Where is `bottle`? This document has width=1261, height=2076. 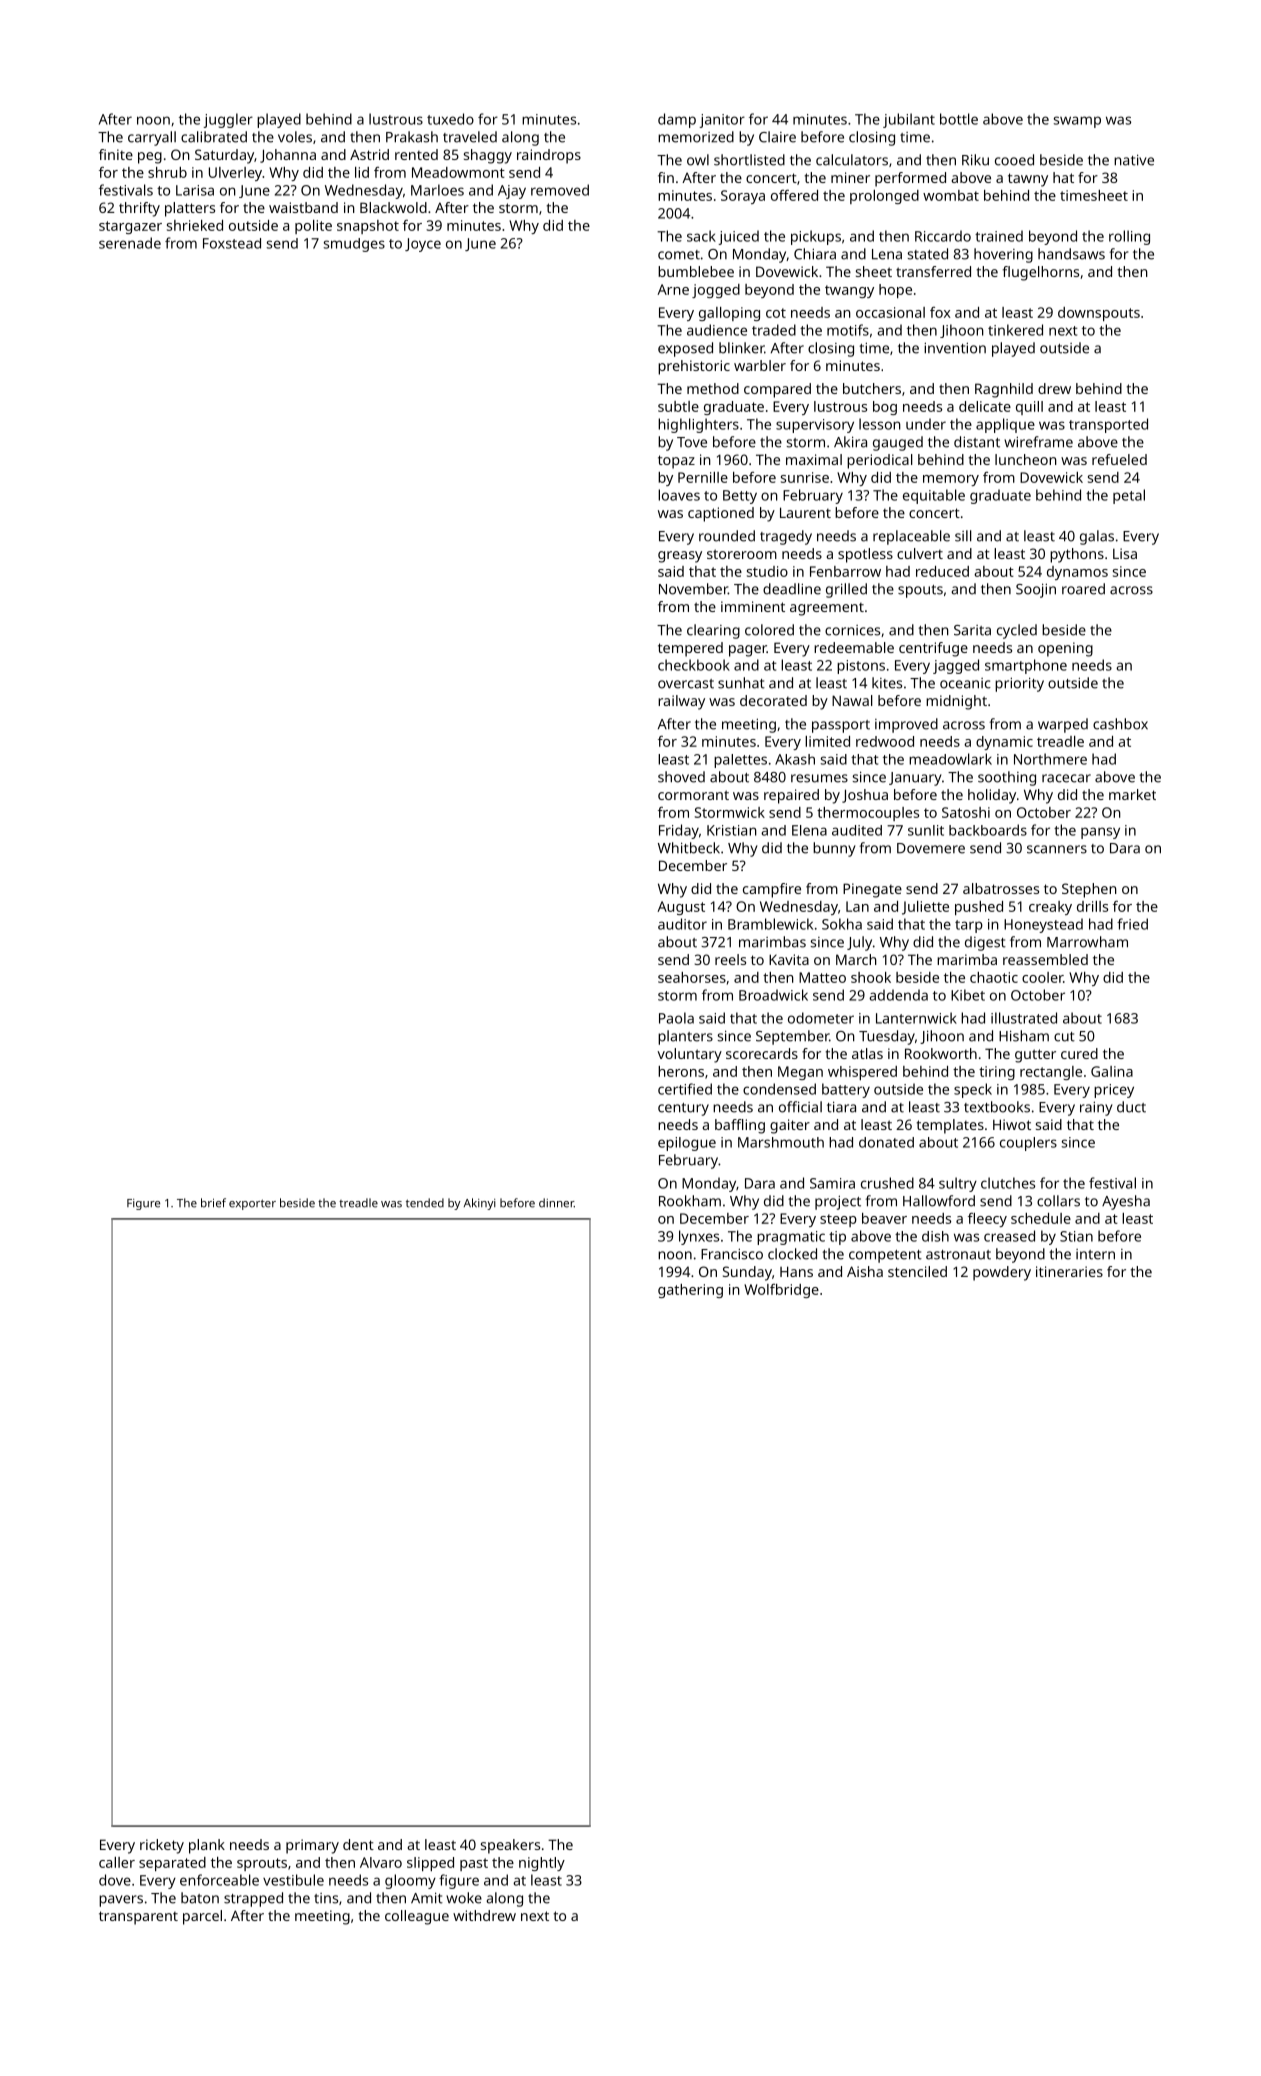 bottle is located at coordinates (959, 119).
